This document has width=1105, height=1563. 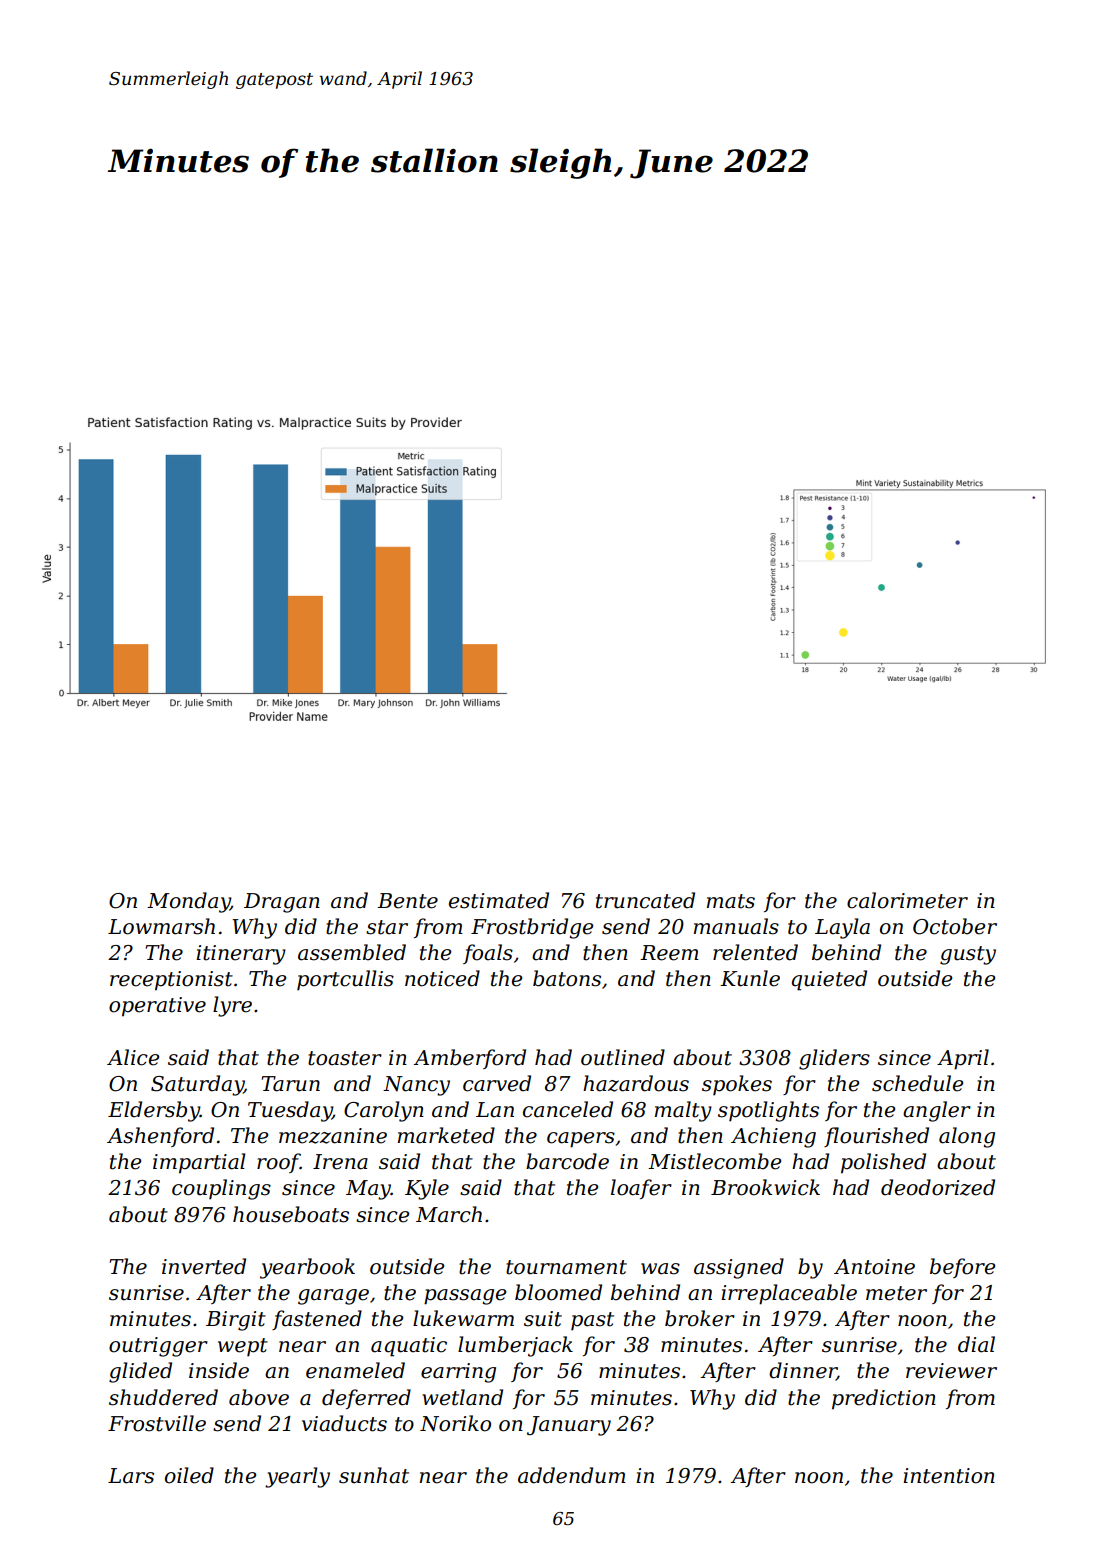 What do you see at coordinates (465, 1297) in the document?
I see `passage` at bounding box center [465, 1297].
